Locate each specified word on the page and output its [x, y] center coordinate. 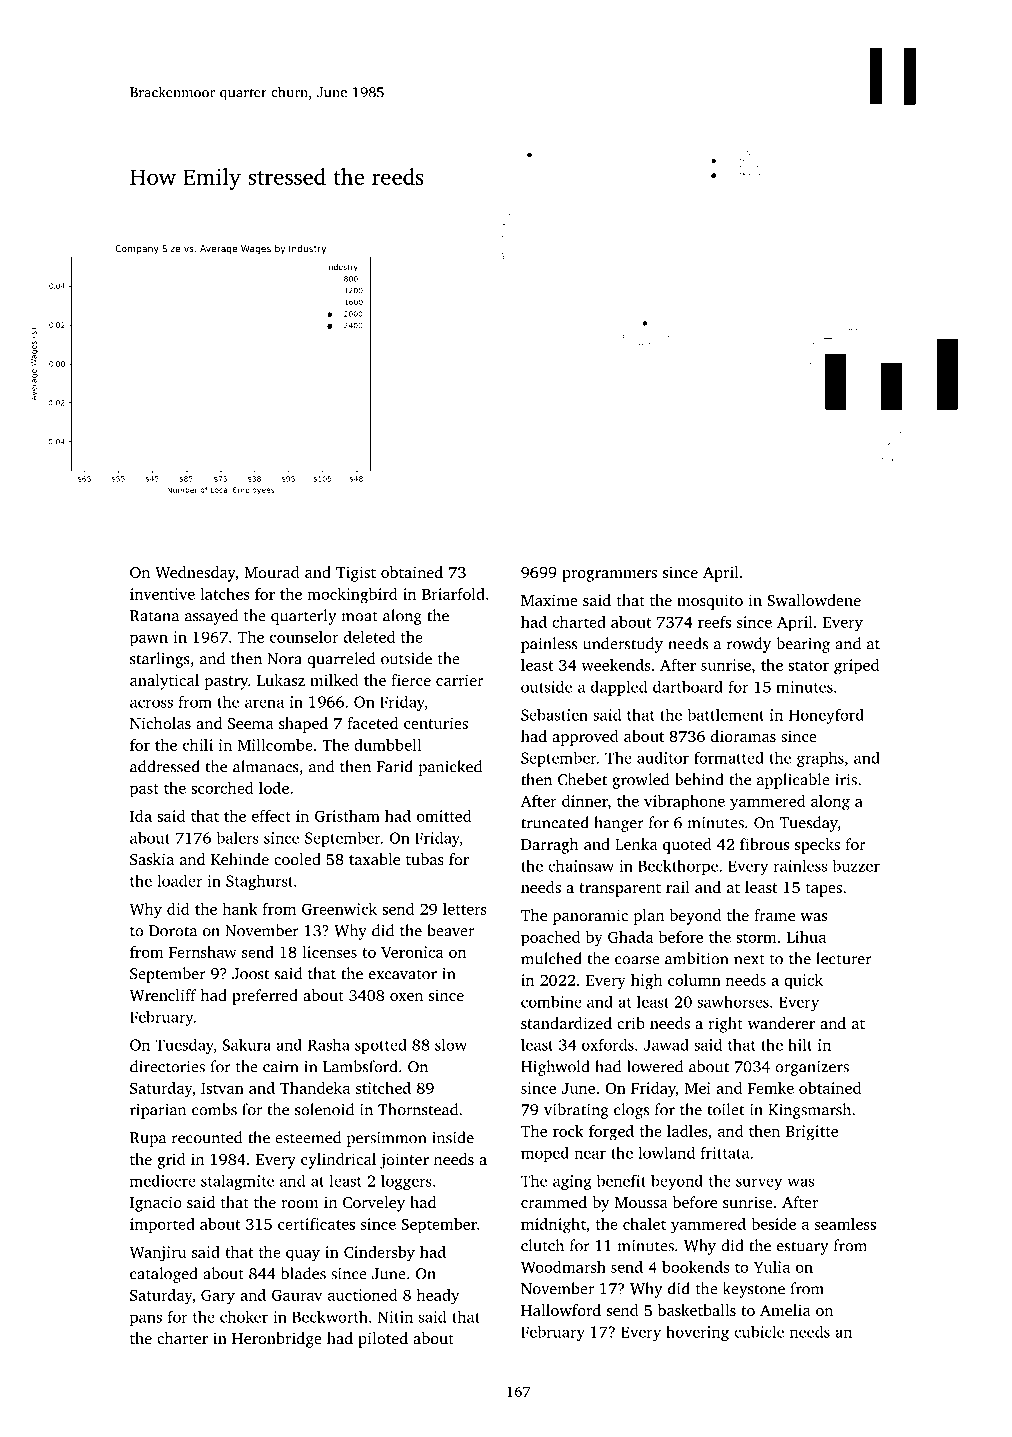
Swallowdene [814, 600]
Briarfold [453, 594]
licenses [329, 952]
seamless [845, 1224]
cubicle [759, 1331]
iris [846, 780]
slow [451, 1044]
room [300, 1204]
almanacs [266, 766]
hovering [697, 1333]
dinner [585, 801]
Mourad [272, 572]
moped [545, 1154]
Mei [698, 1088]
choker [244, 1316]
